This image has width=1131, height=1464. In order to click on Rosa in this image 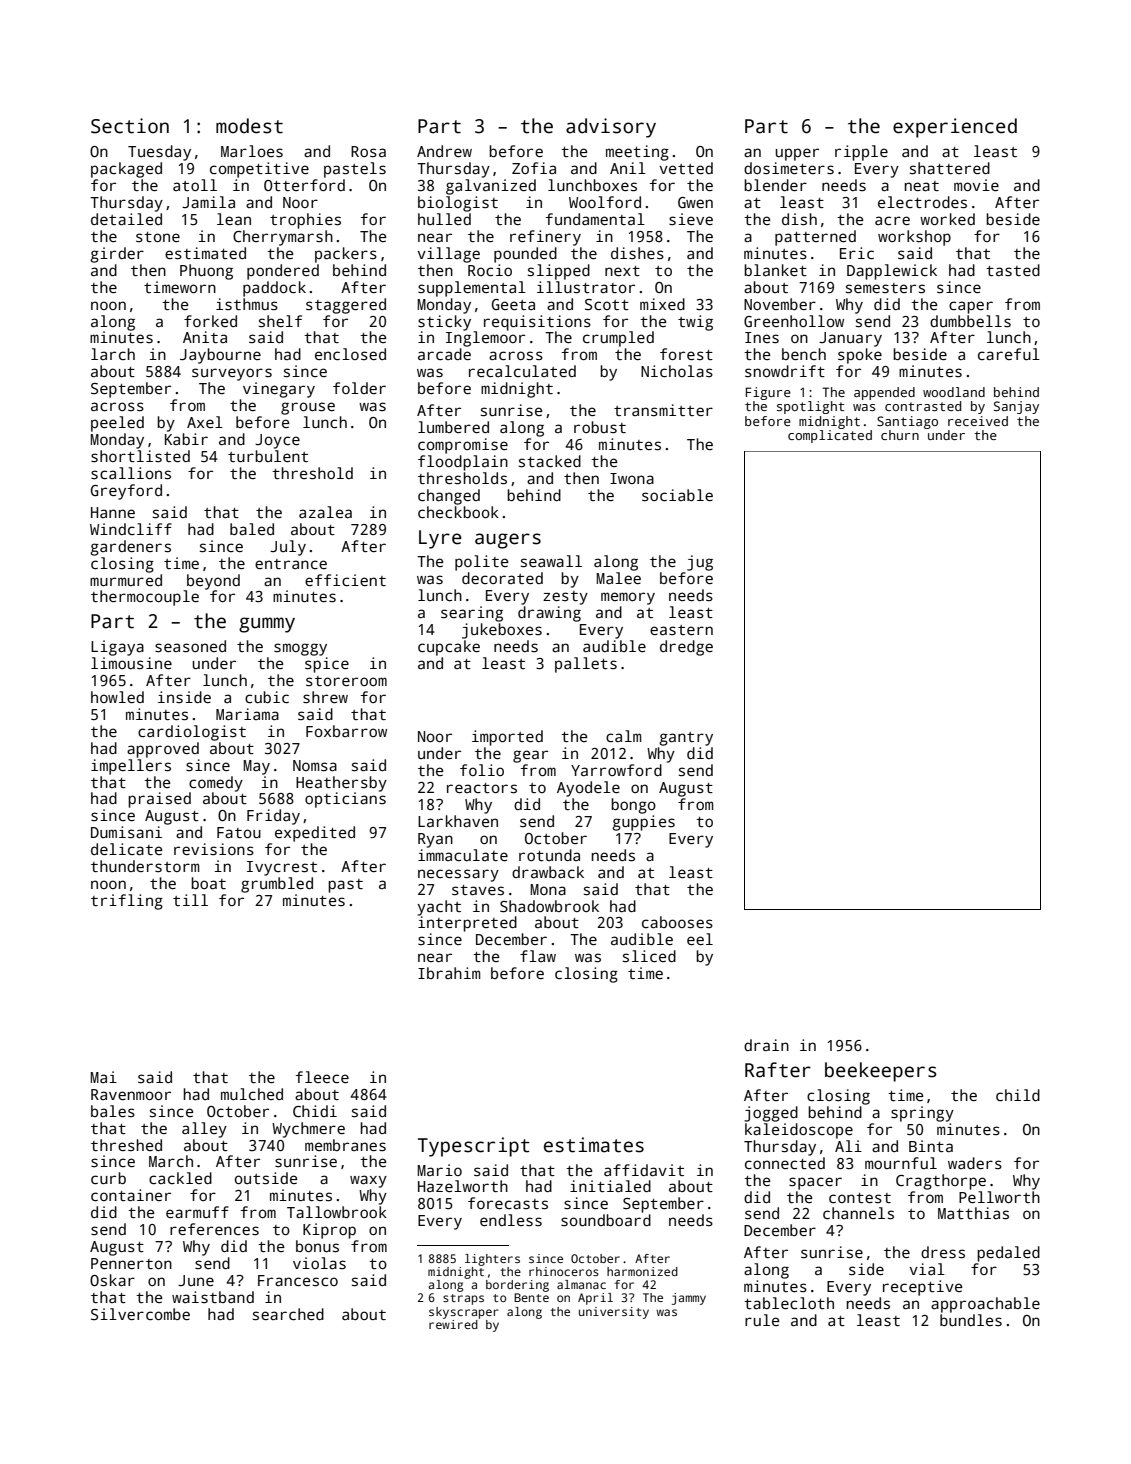, I will do `click(368, 151)`.
